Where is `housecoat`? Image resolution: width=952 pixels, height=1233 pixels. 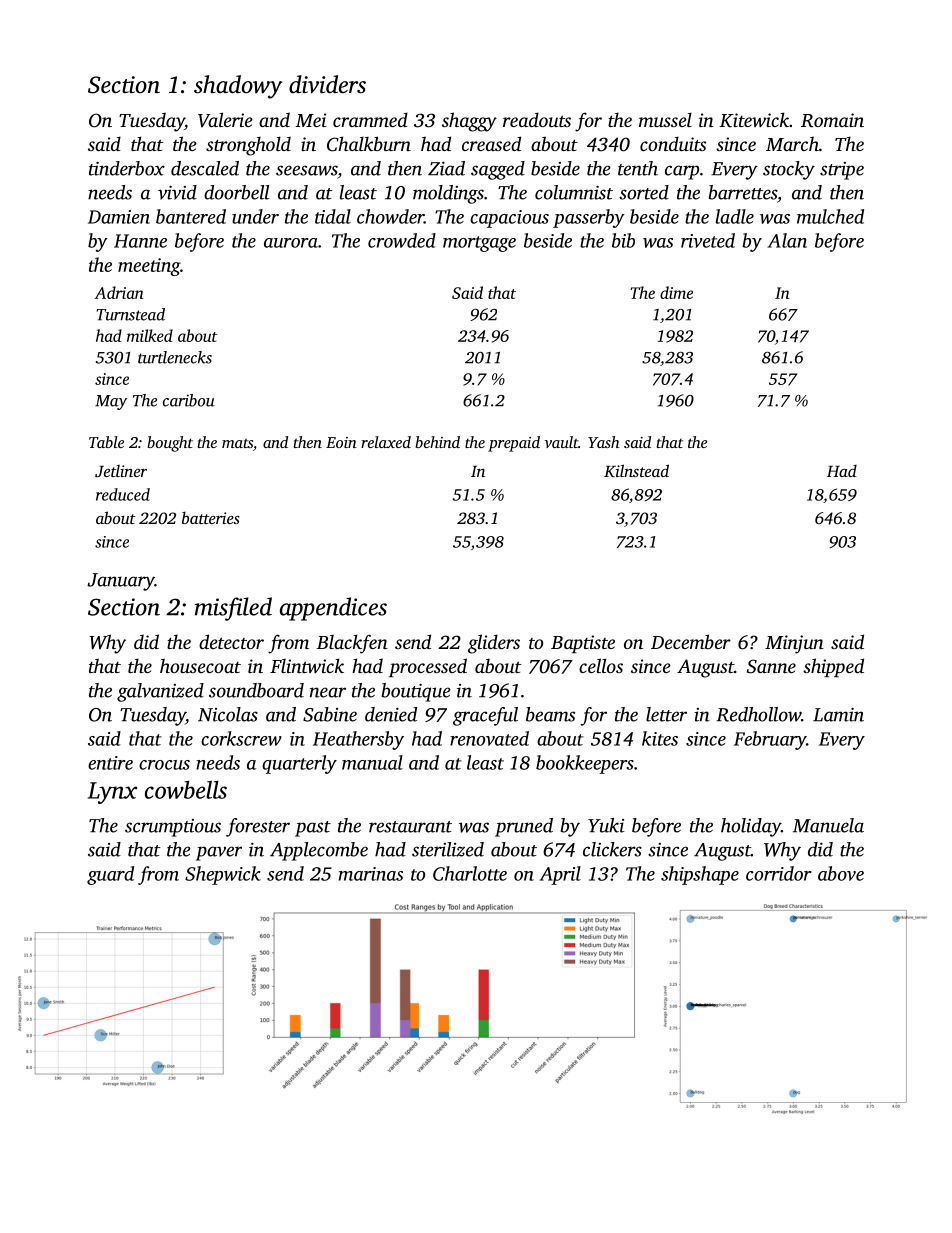 housecoat is located at coordinates (200, 665).
